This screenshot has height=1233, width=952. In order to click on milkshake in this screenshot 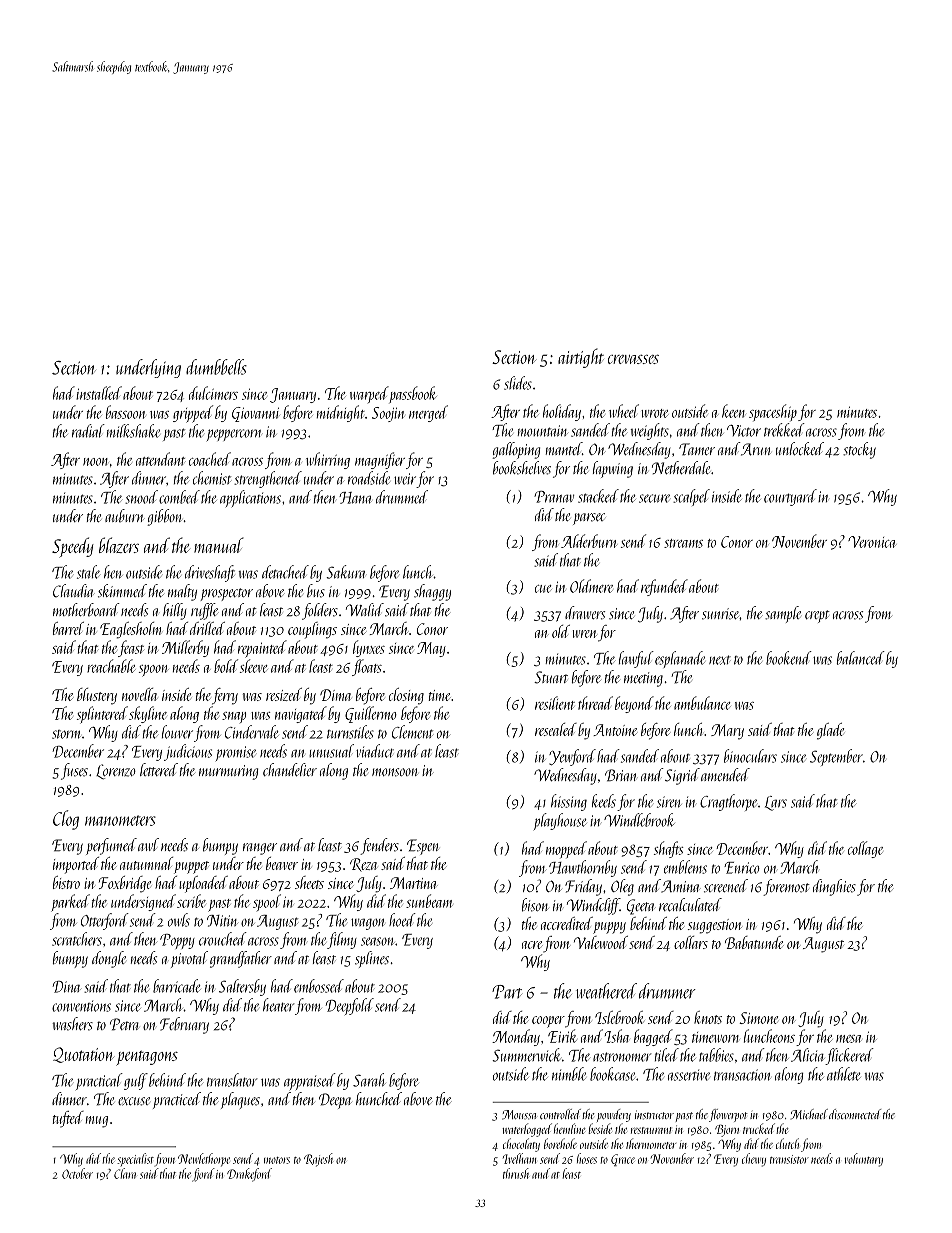, I will do `click(133, 431)`.
